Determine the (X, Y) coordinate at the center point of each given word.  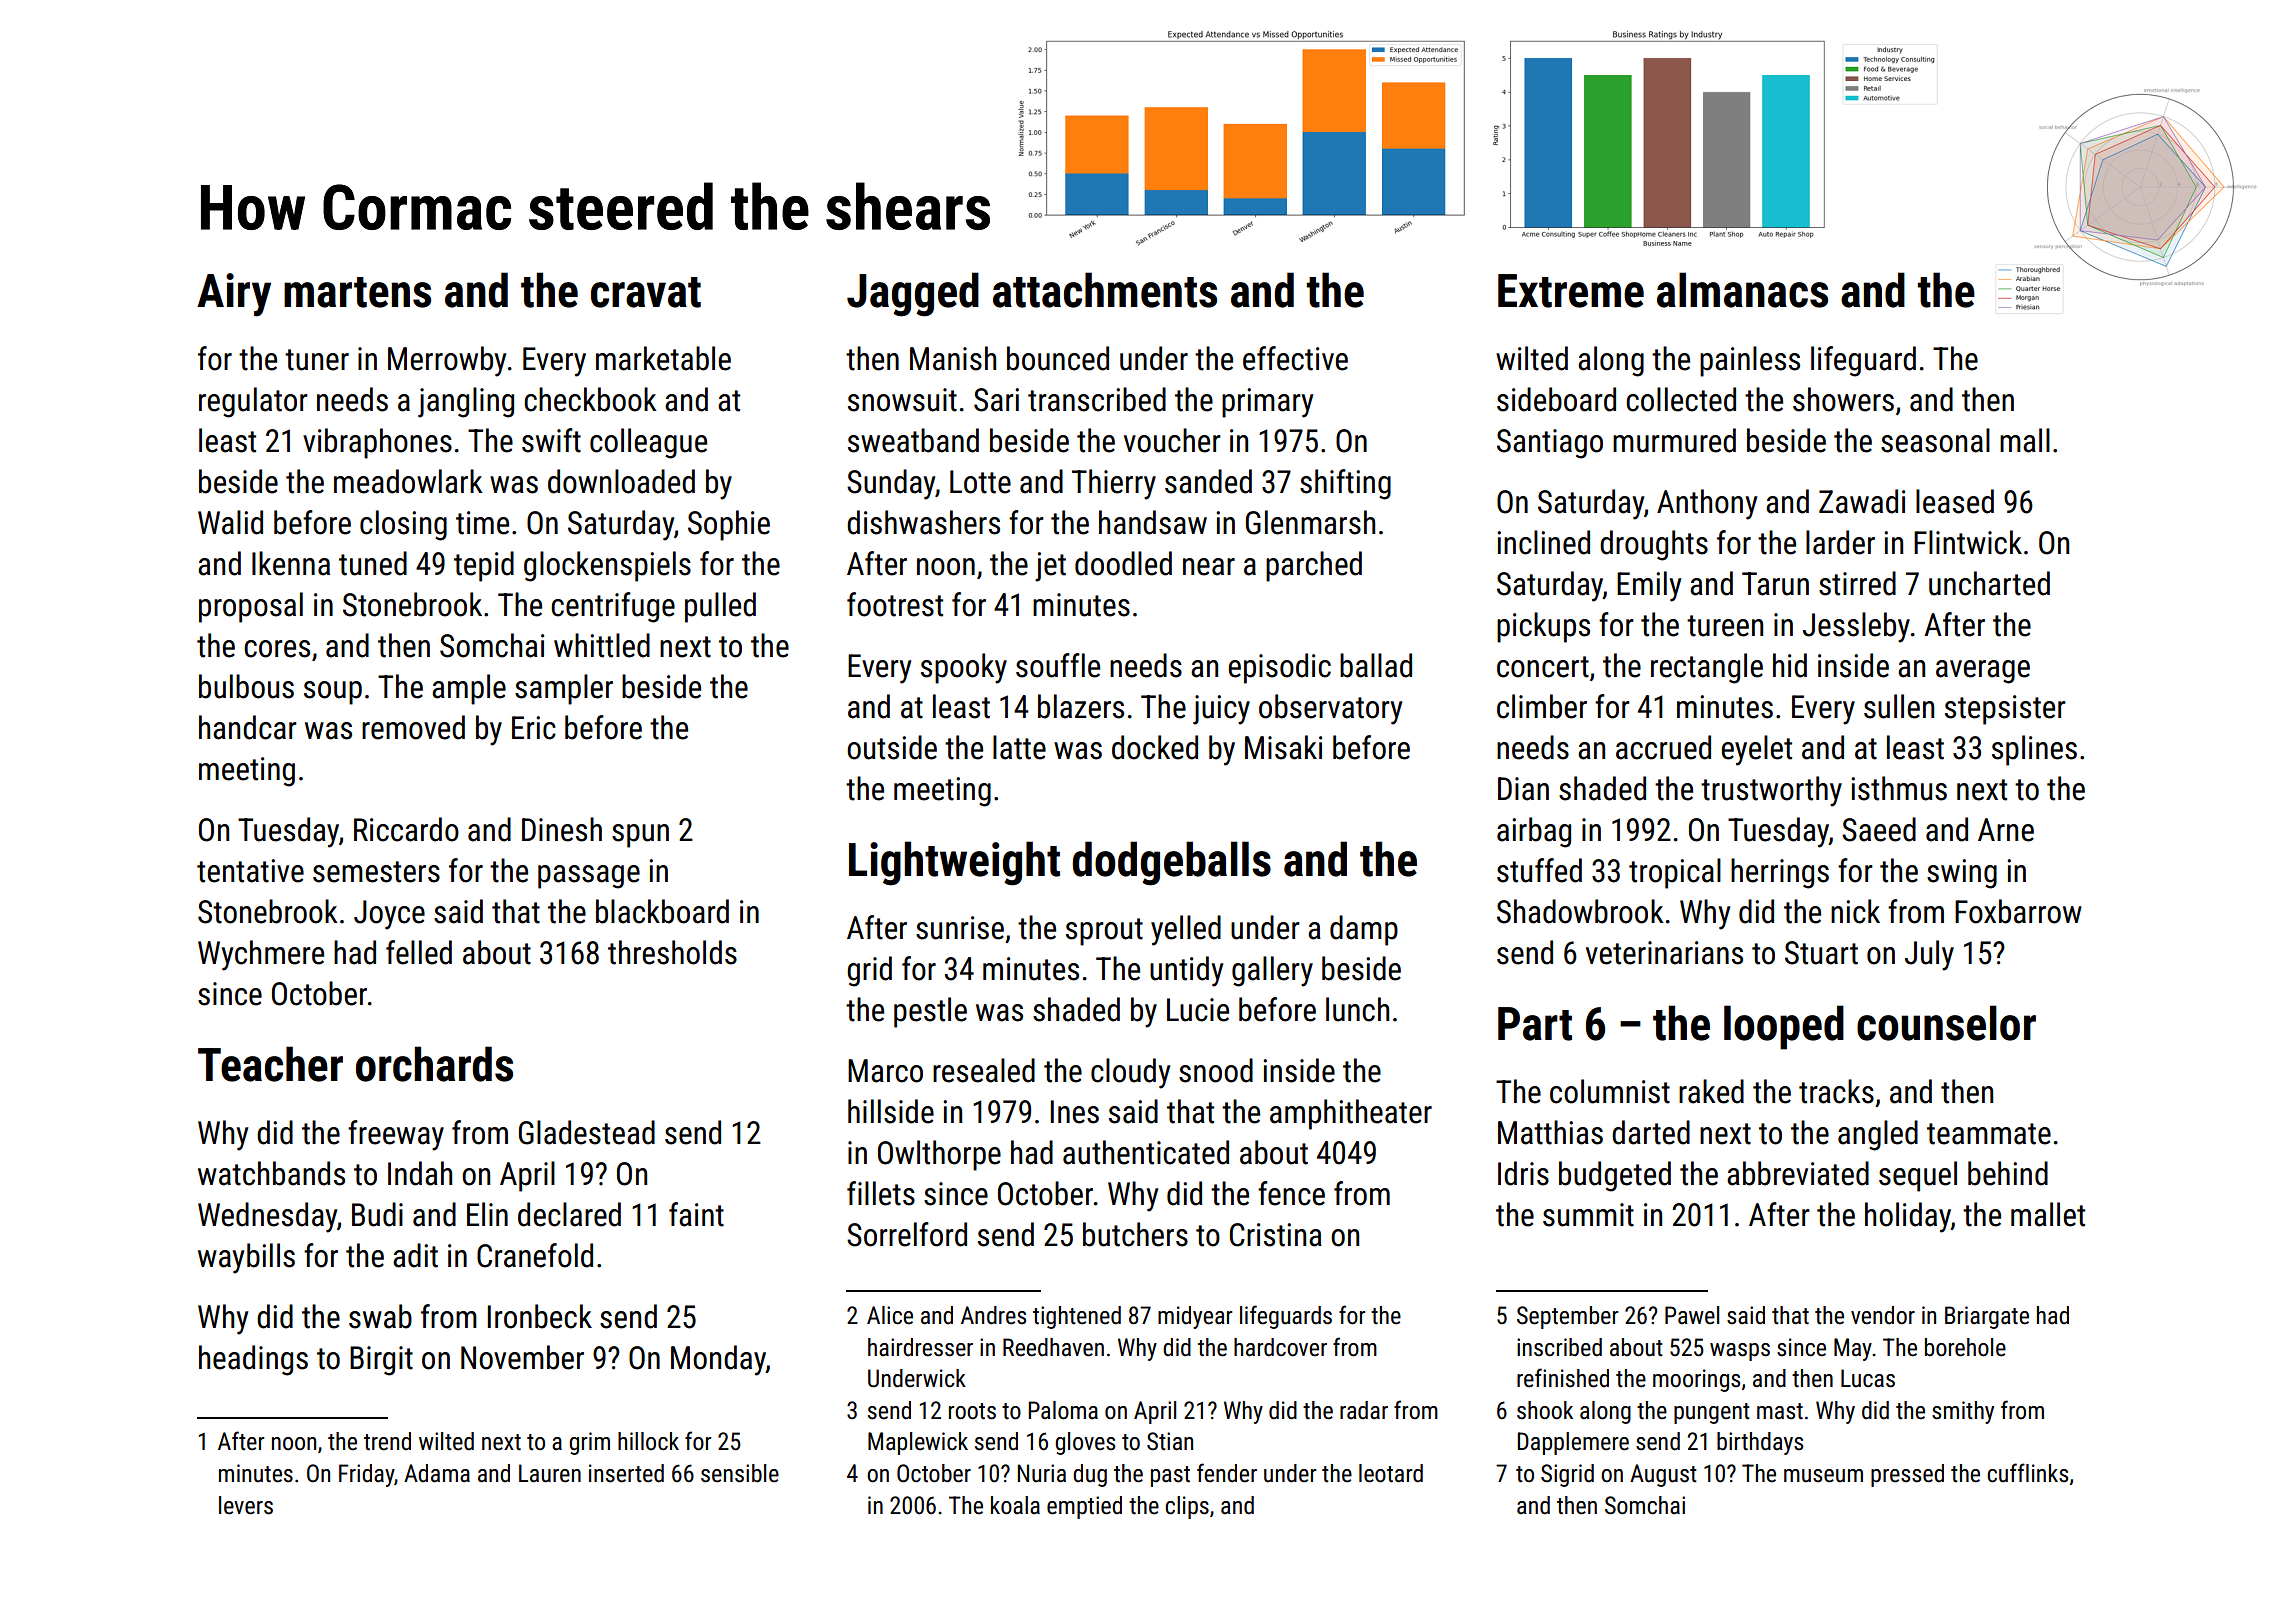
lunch (1357, 1009)
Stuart (1821, 953)
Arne (2006, 830)
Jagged (913, 294)
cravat (646, 292)
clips (1187, 1507)
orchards (434, 1064)
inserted (626, 1473)
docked (1155, 747)
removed (413, 727)
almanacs (1742, 290)
